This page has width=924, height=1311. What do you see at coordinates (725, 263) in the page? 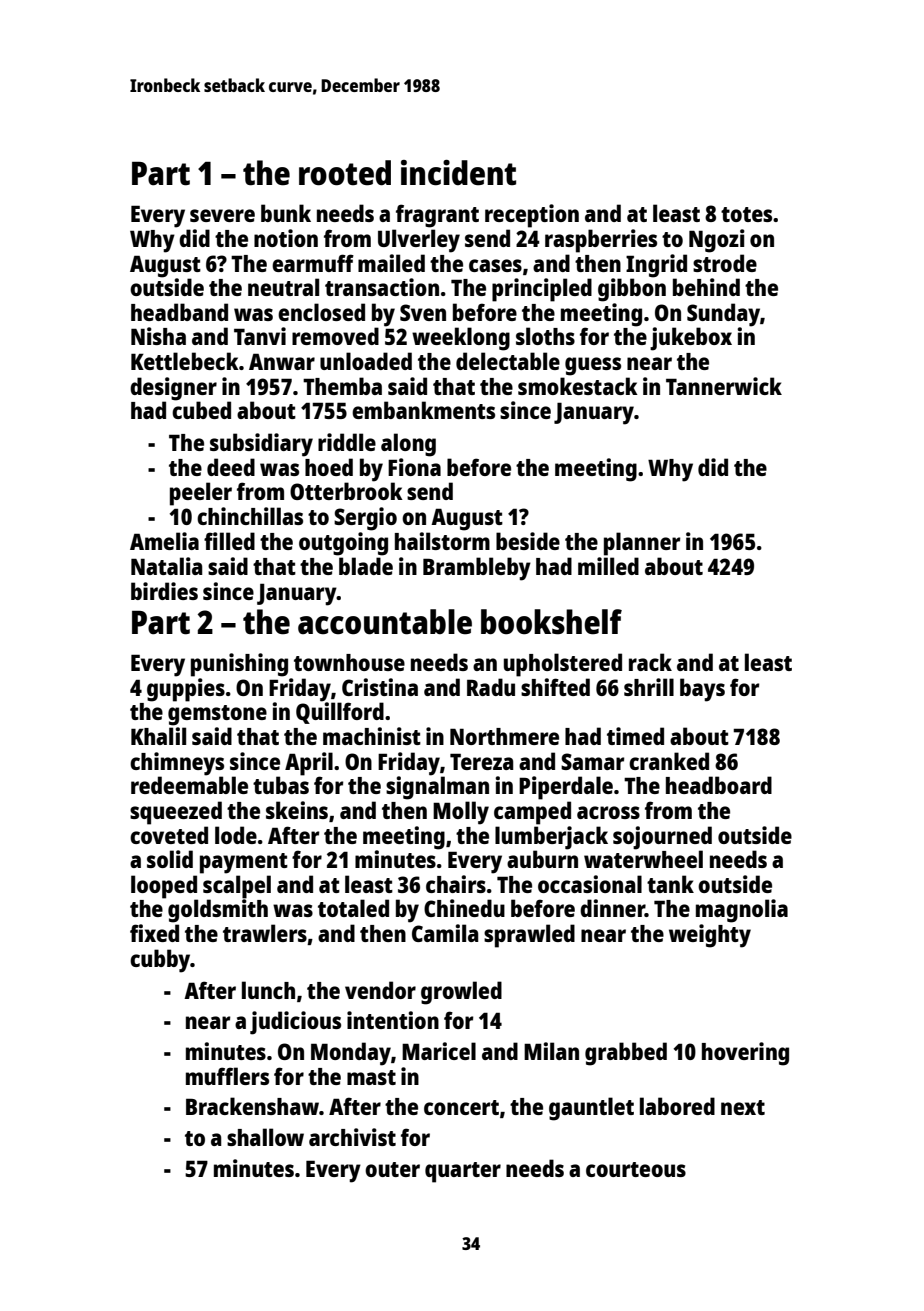
I see `strode` at bounding box center [725, 263].
